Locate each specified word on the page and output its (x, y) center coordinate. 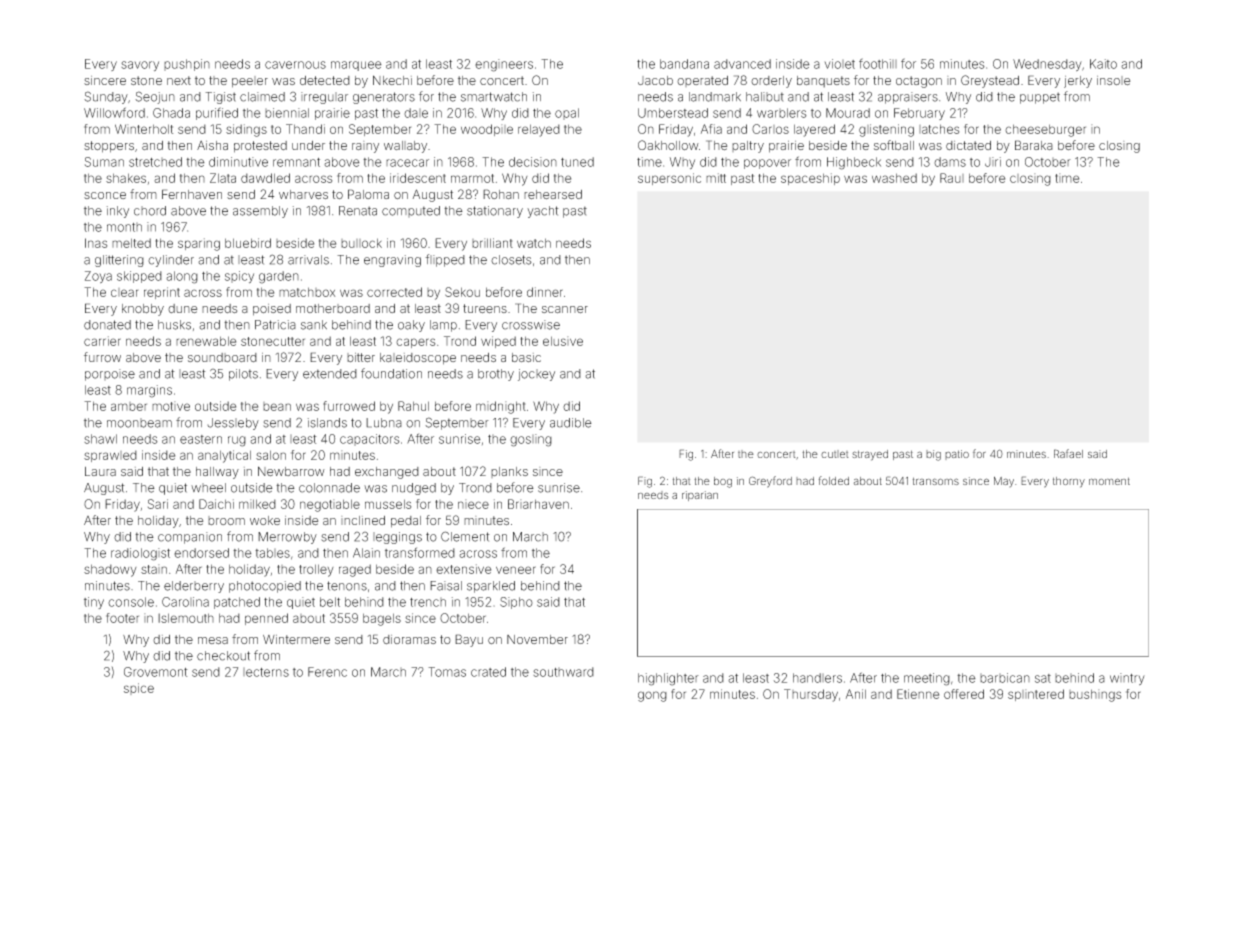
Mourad (848, 113)
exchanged (387, 473)
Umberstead (673, 113)
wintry (1127, 679)
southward (563, 672)
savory (140, 66)
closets (511, 260)
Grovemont (156, 672)
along (182, 277)
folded (834, 480)
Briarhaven (538, 504)
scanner (565, 309)
